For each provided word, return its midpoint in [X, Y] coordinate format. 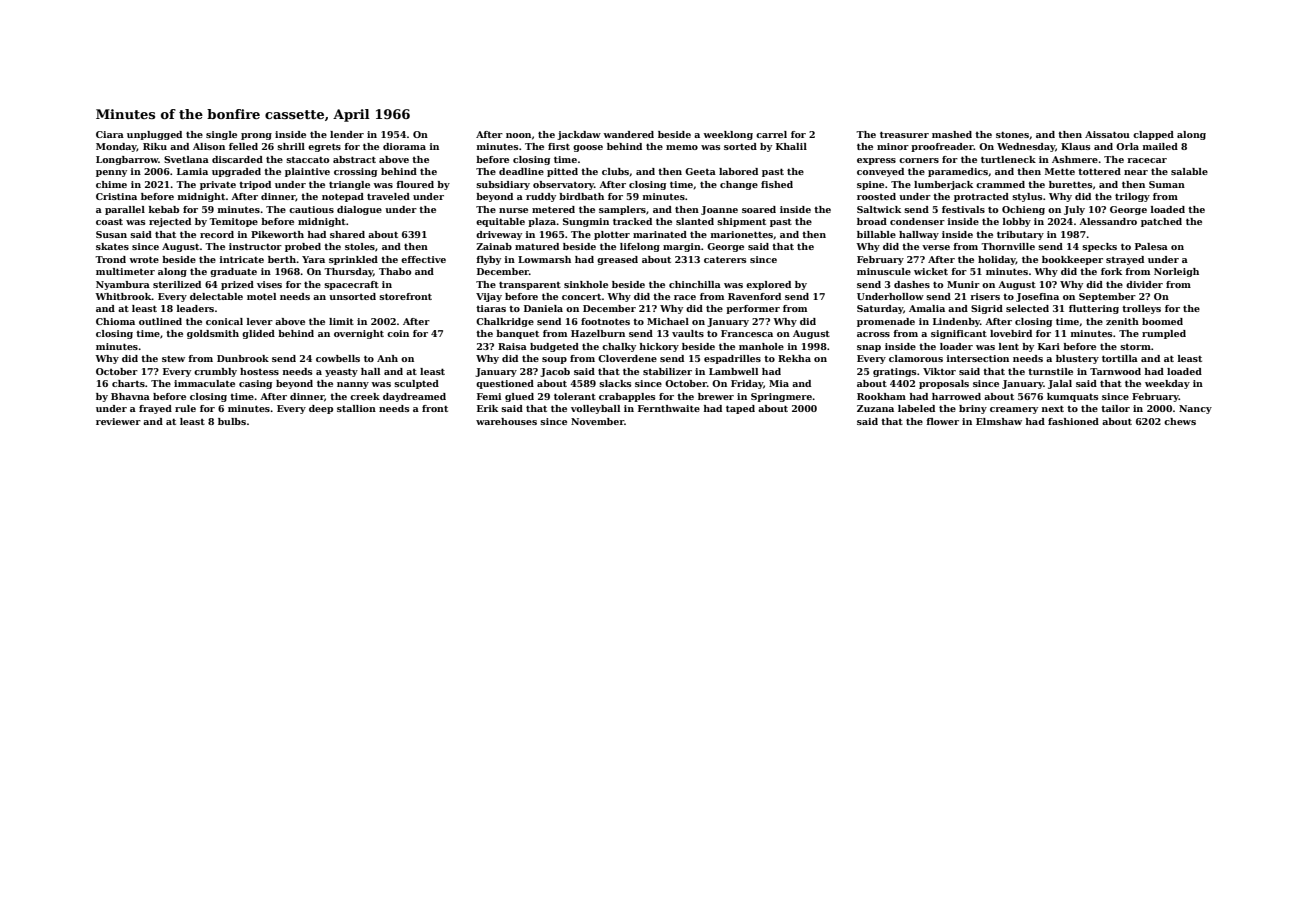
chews [1180, 421]
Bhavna [130, 396]
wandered [628, 134]
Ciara [110, 134]
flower [942, 421]
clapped [1153, 135]
